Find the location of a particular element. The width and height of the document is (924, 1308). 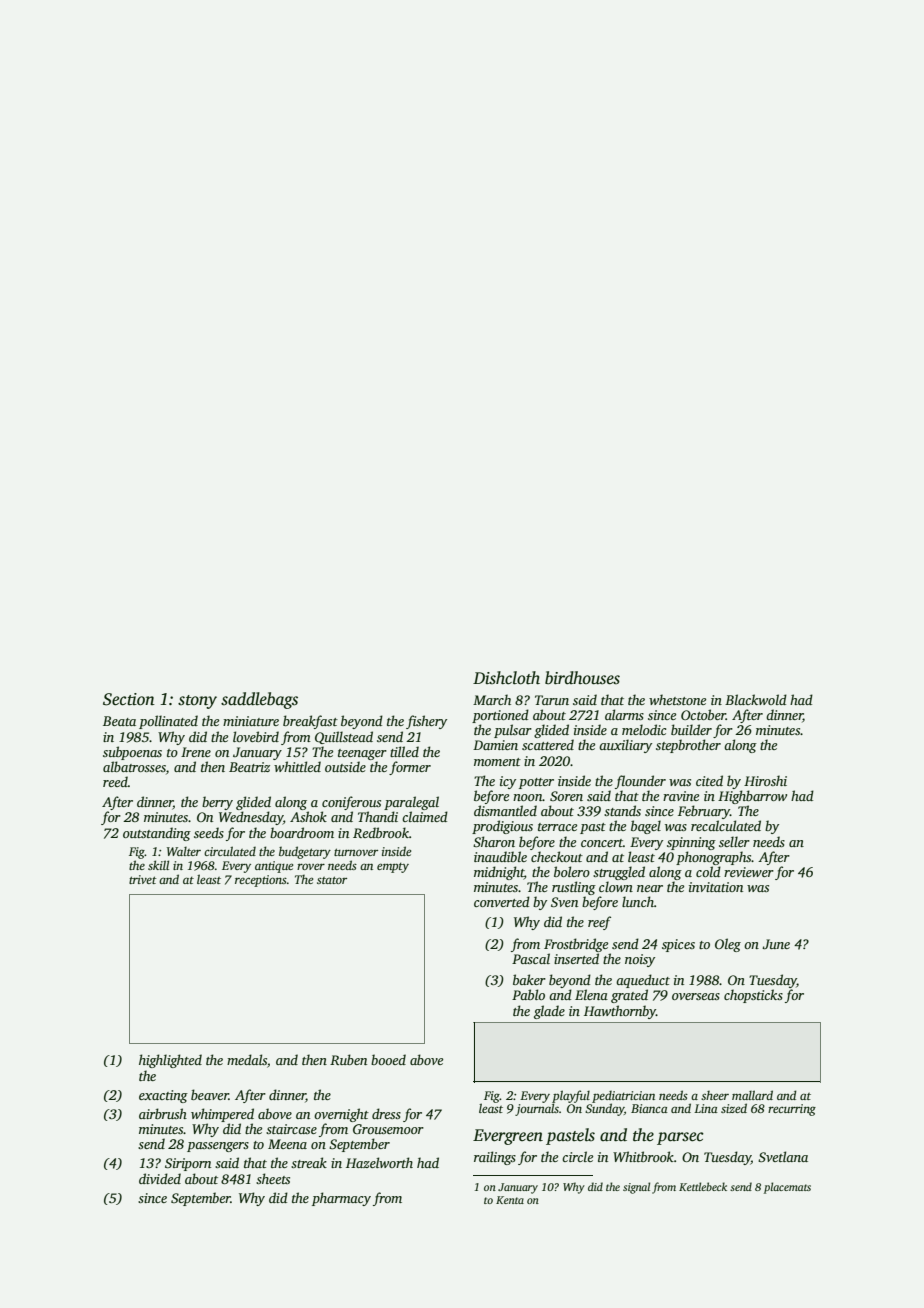

spinning is located at coordinates (691, 843).
